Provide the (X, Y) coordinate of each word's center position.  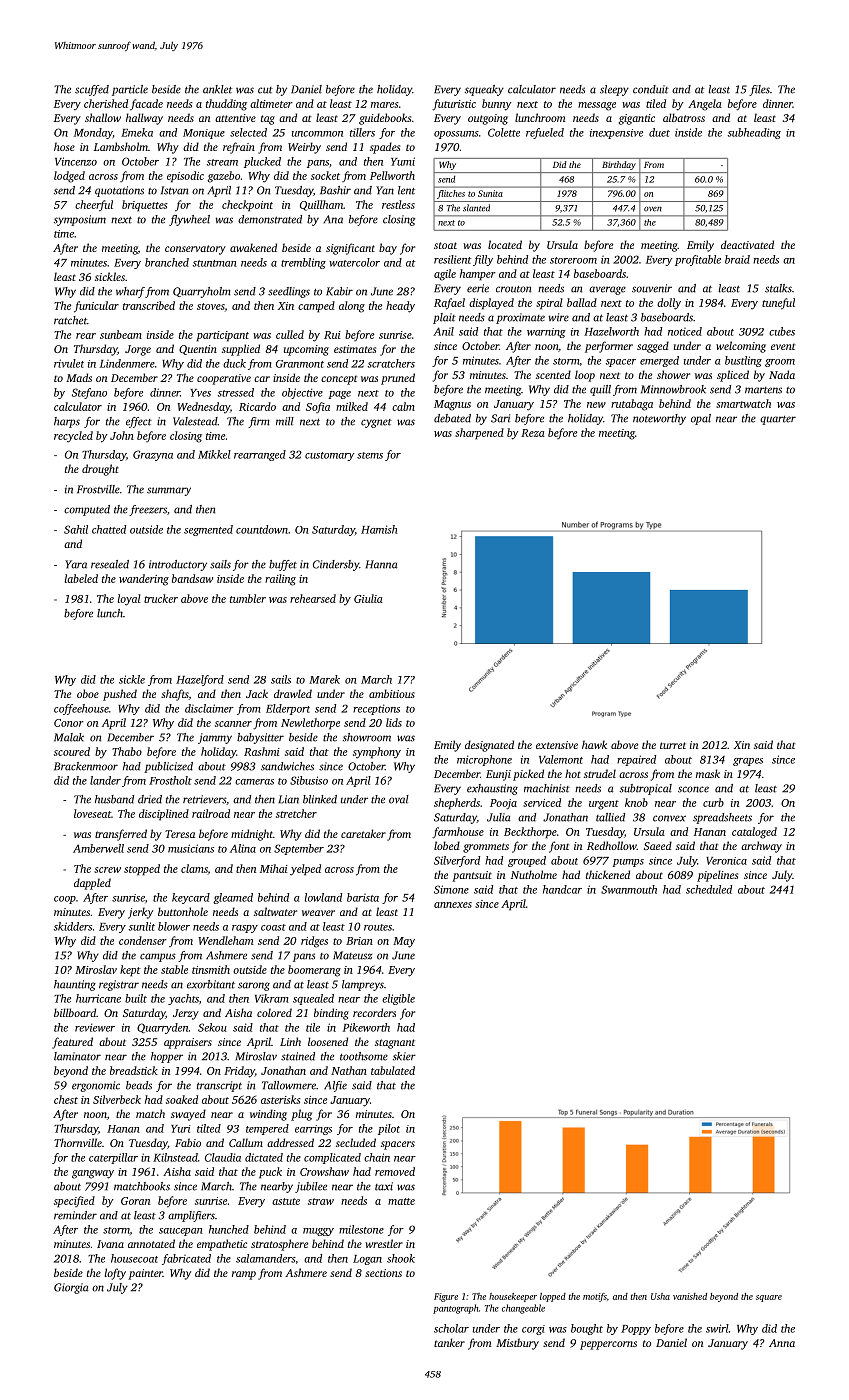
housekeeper (513, 1297)
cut (265, 90)
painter (145, 1274)
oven (653, 209)
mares (385, 105)
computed (87, 510)
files (759, 90)
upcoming (306, 350)
